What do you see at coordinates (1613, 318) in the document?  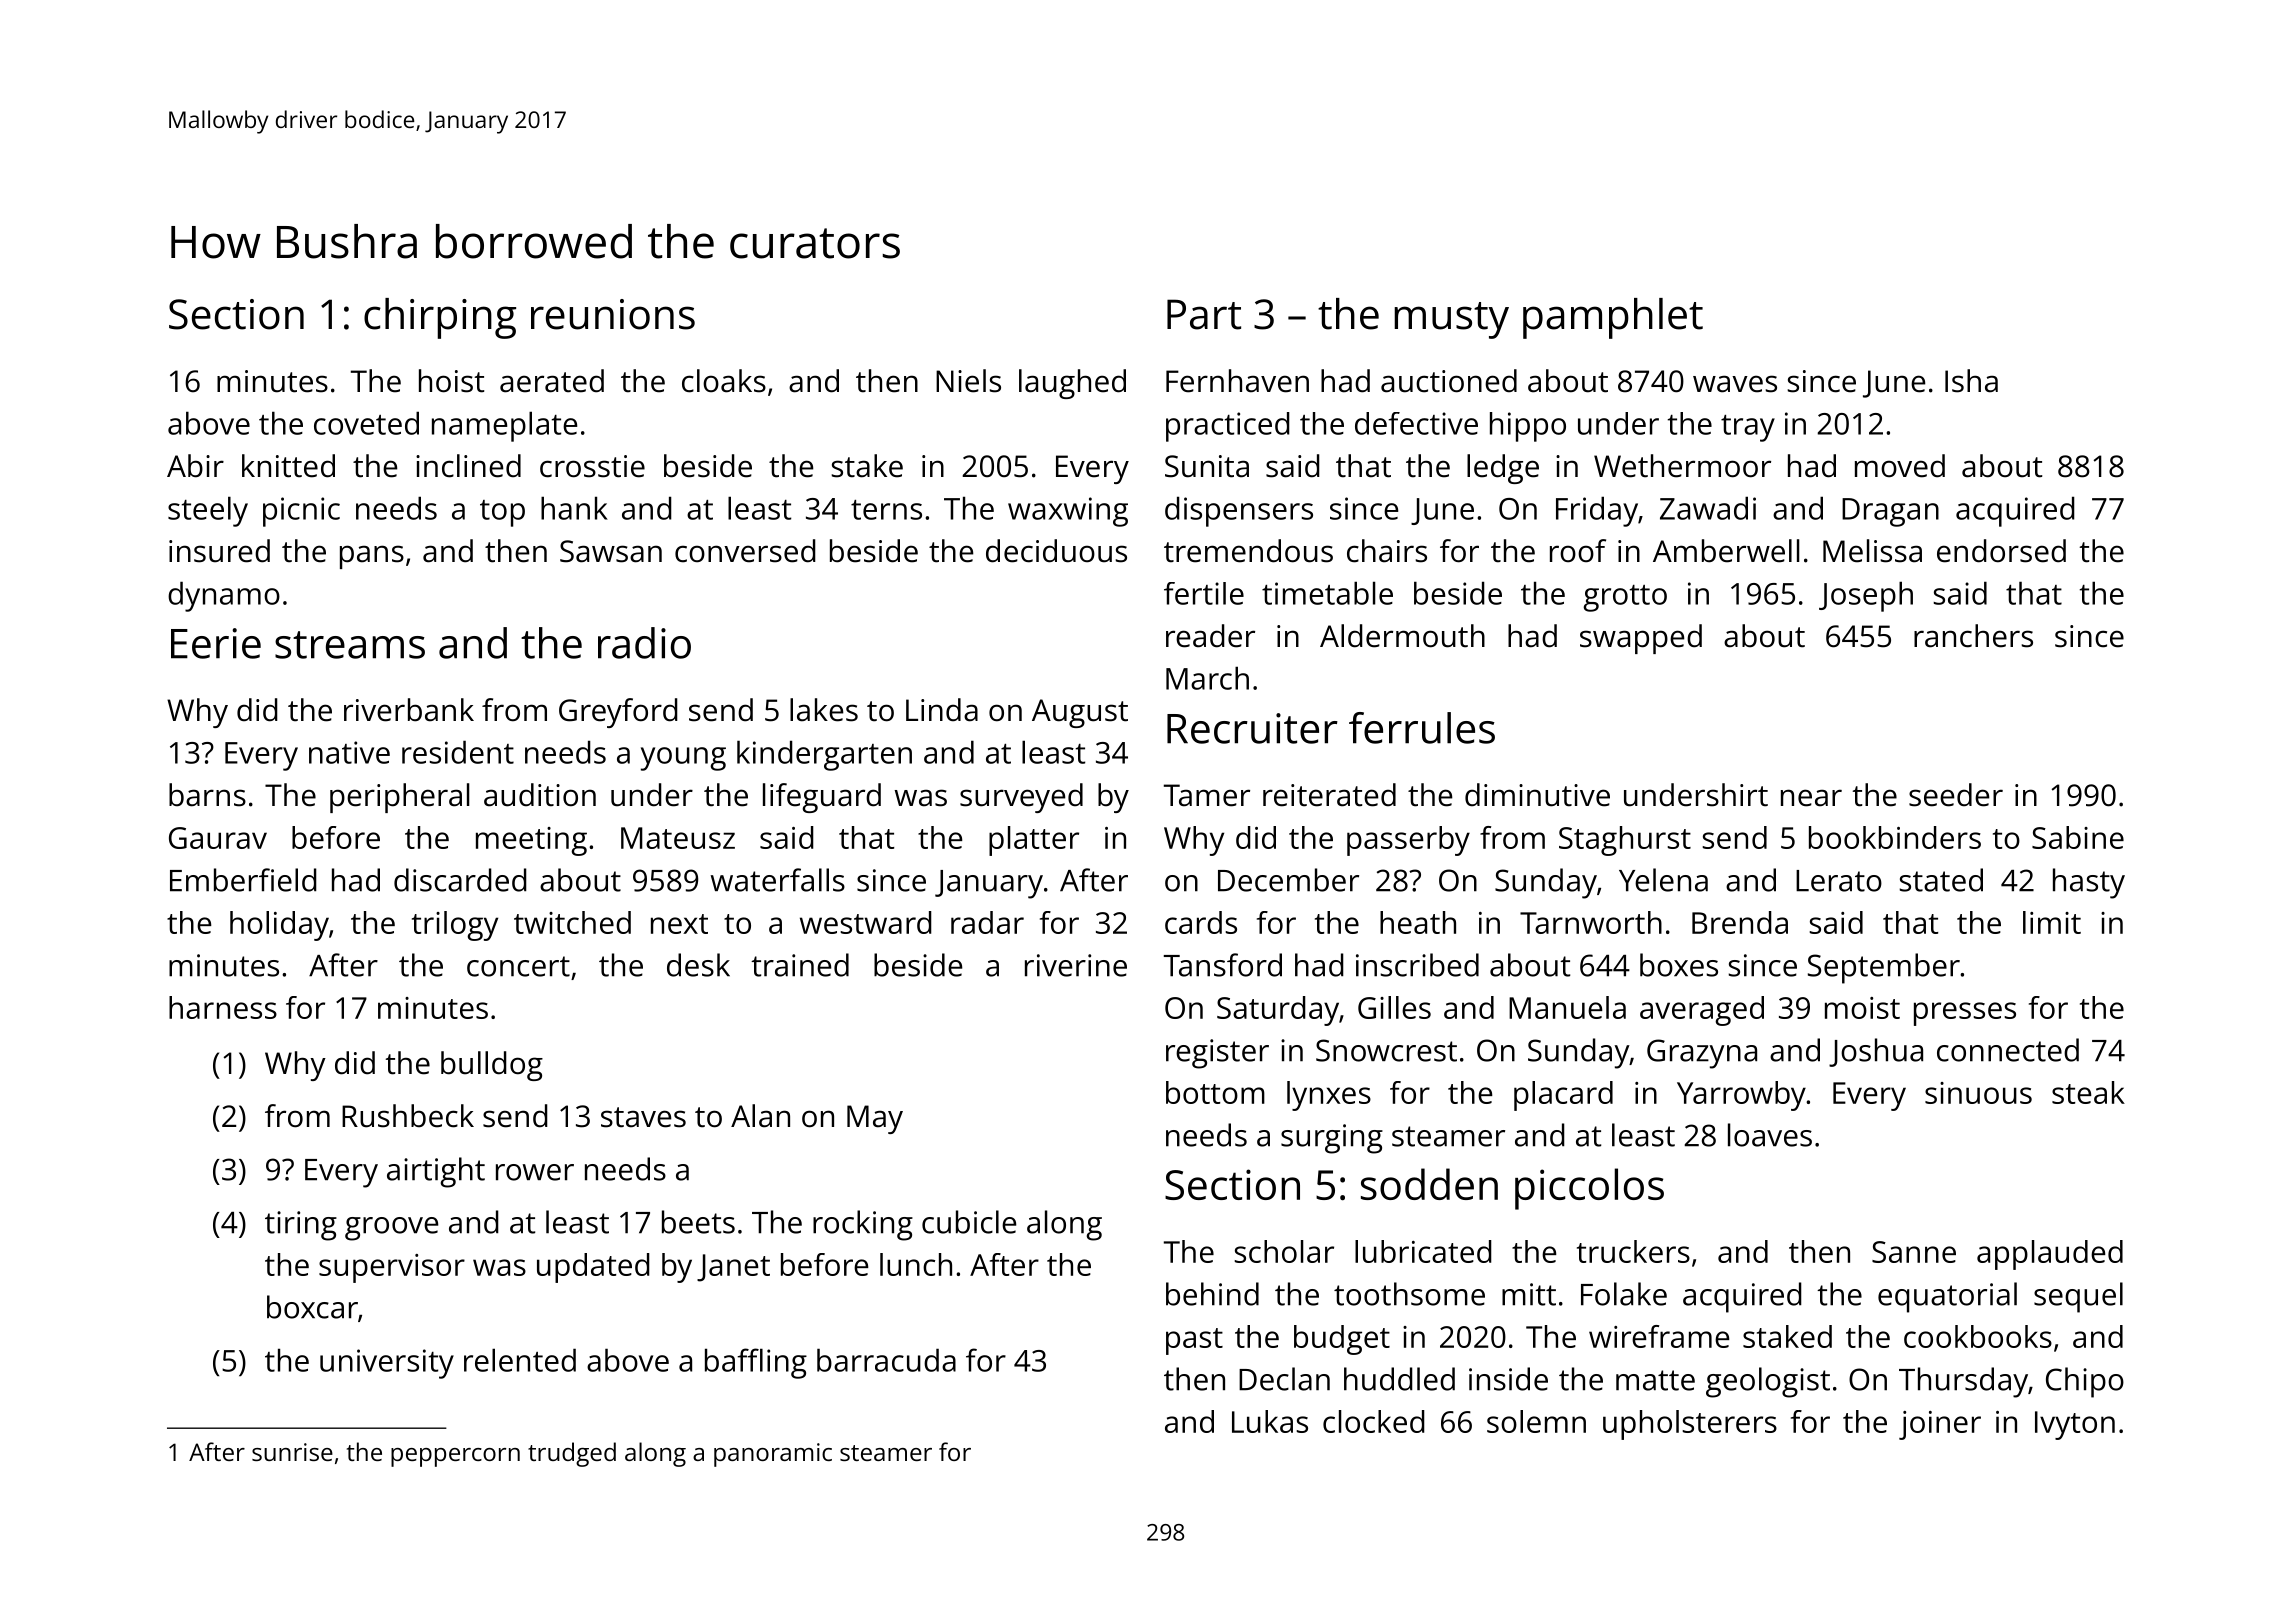 I see `pamphlet` at bounding box center [1613, 318].
